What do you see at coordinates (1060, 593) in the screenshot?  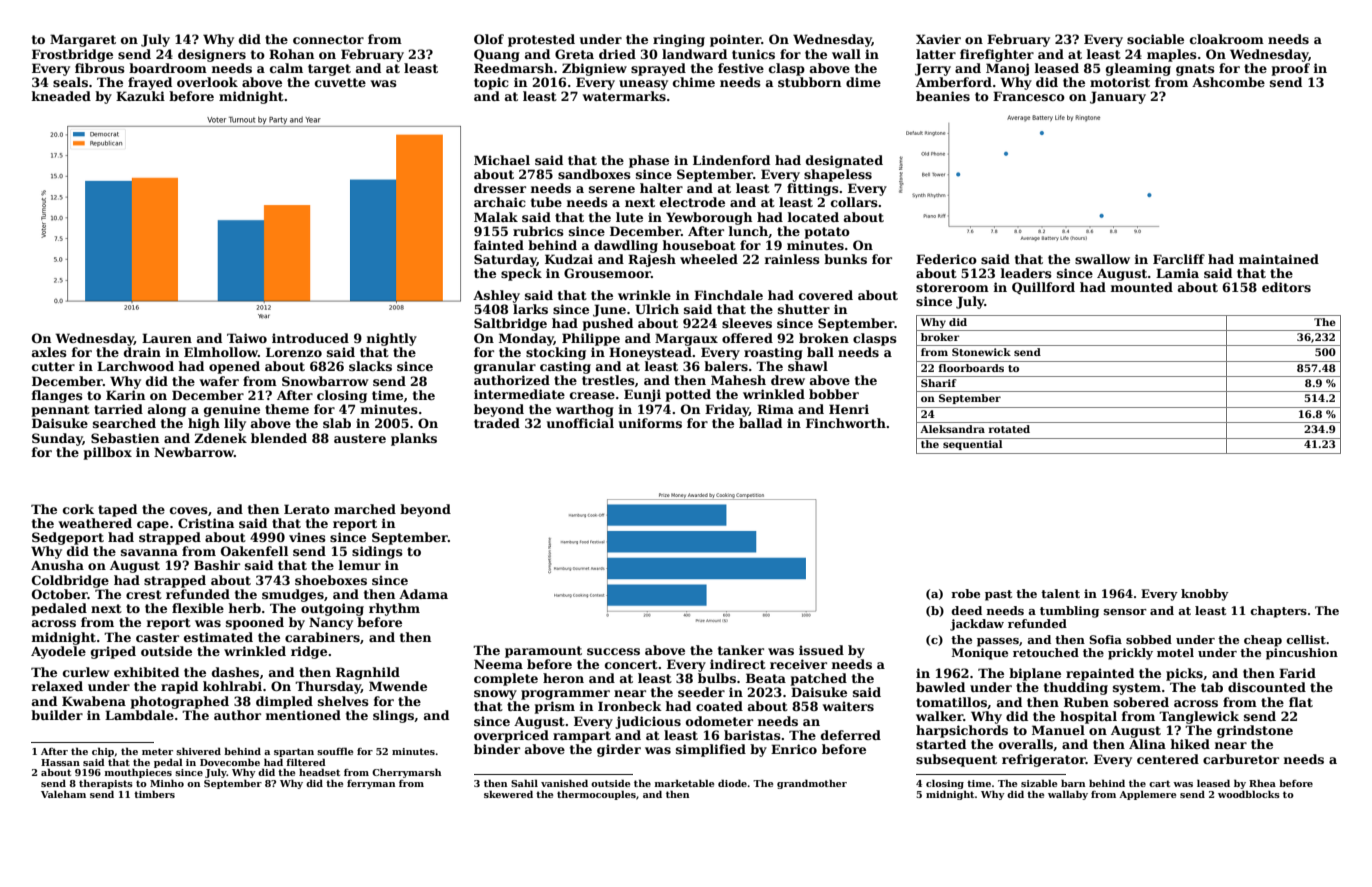 I see `talent` at bounding box center [1060, 593].
